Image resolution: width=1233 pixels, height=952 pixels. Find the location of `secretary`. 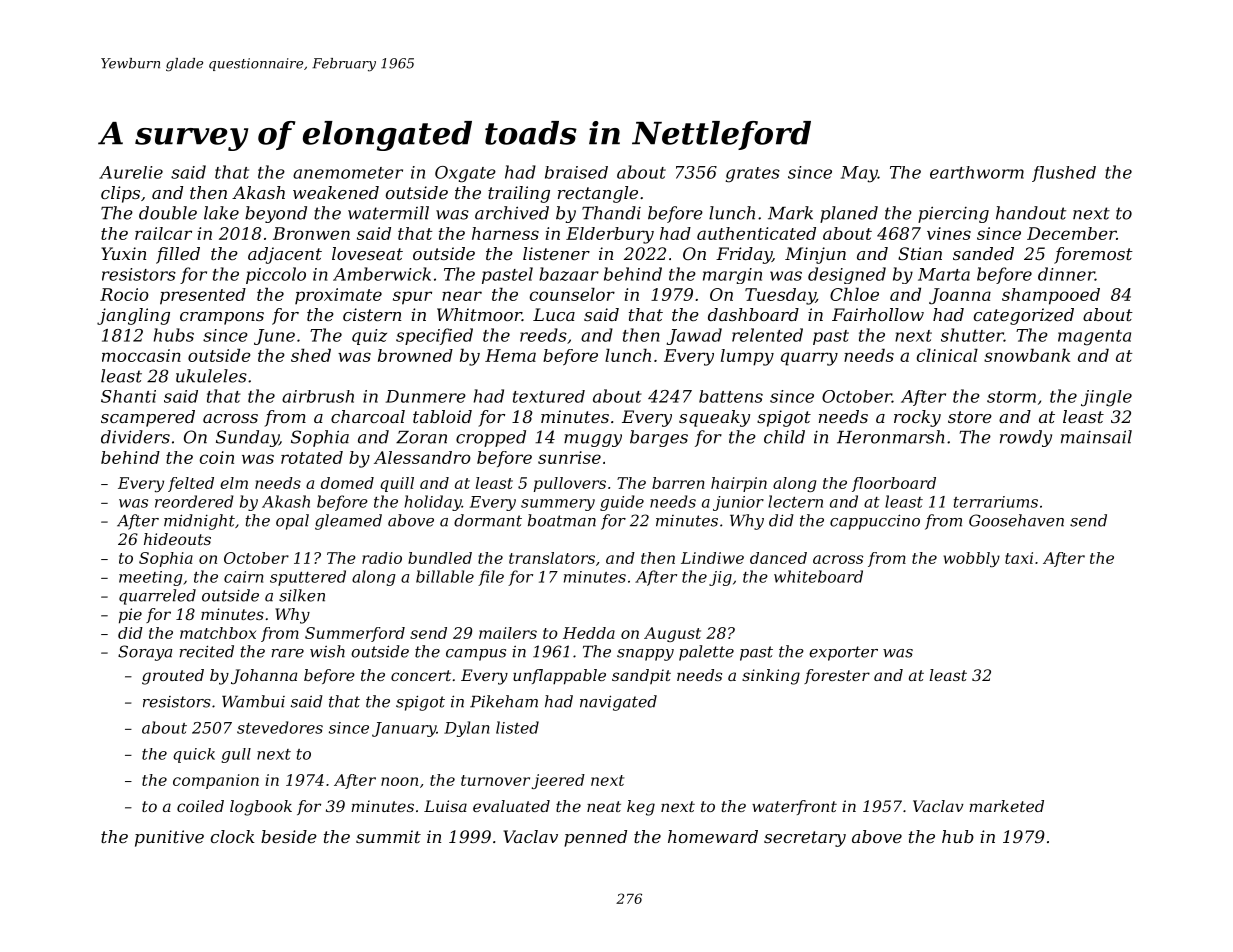

secretary is located at coordinates (805, 839).
